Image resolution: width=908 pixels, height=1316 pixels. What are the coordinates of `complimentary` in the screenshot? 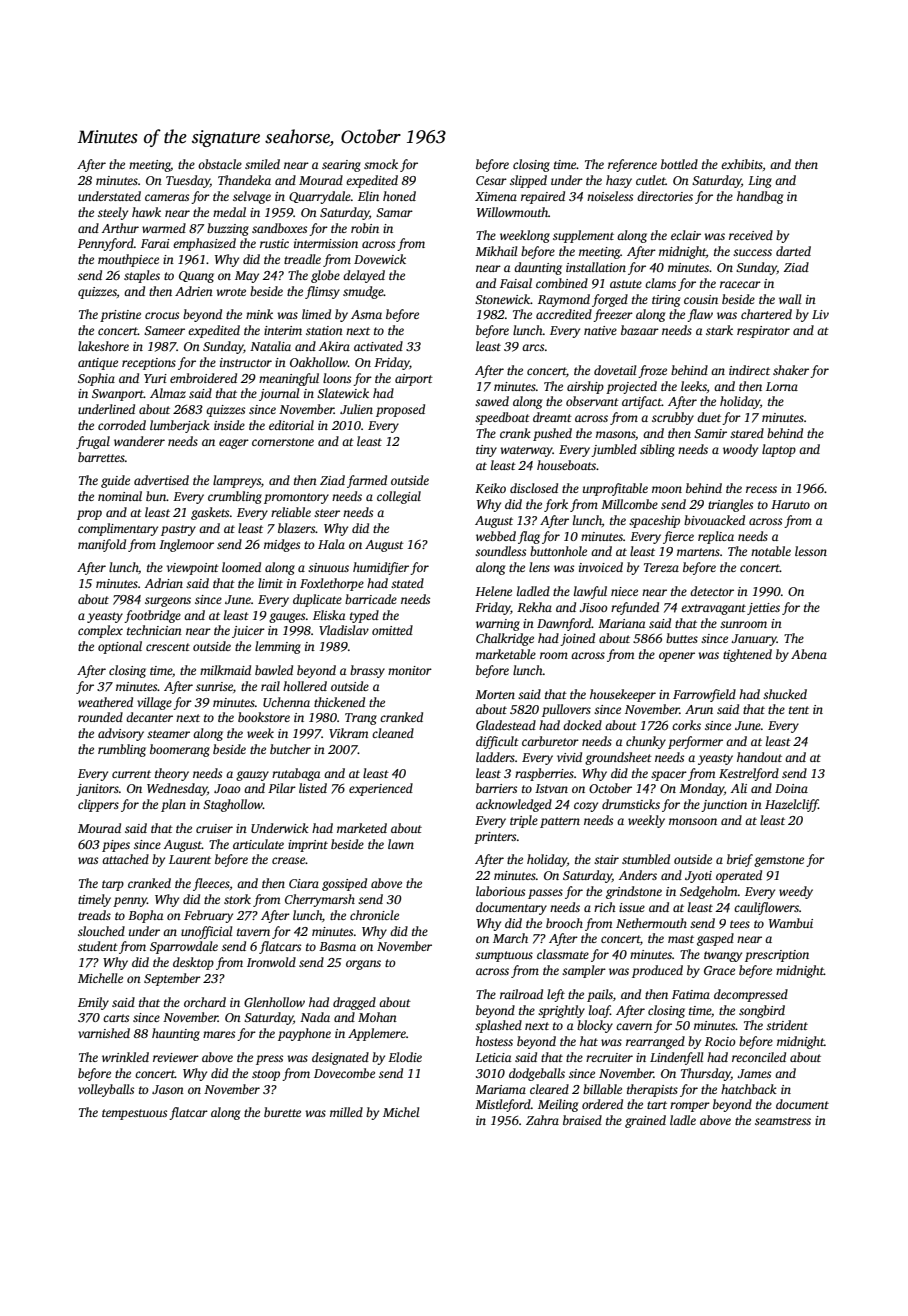 It's located at (118, 529).
